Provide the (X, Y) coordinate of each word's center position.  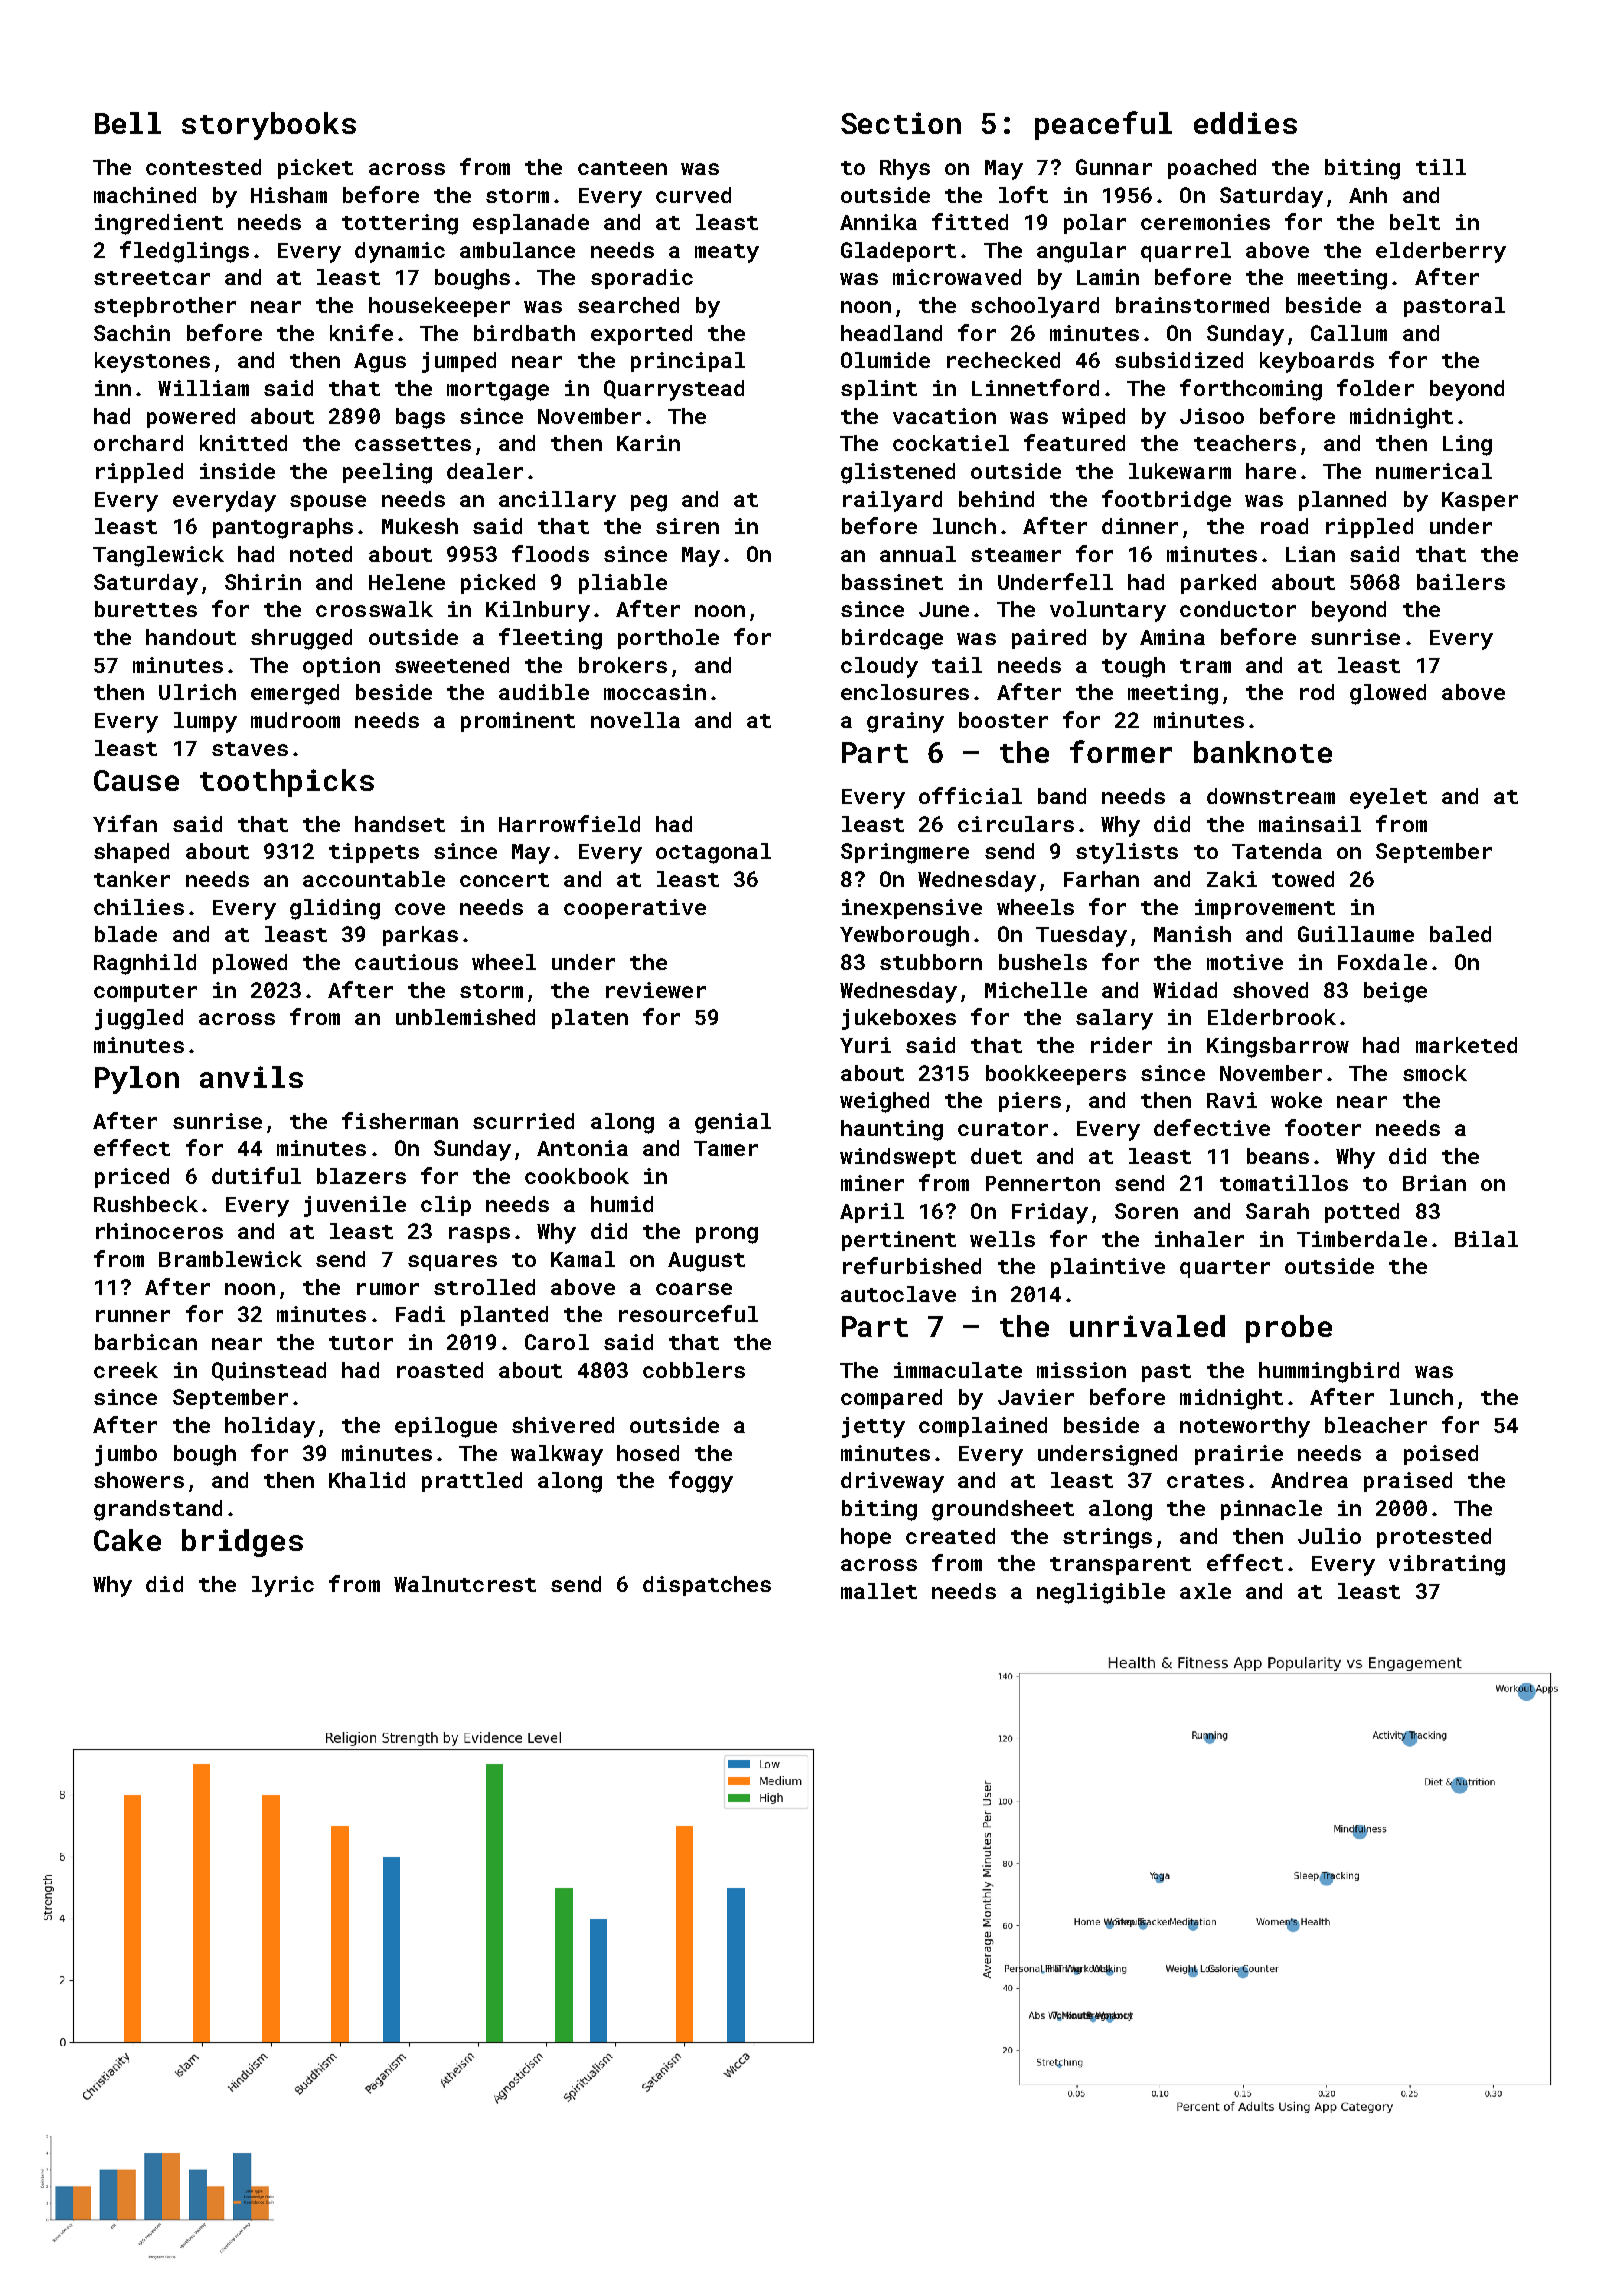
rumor (388, 1289)
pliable (623, 584)
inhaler (1199, 1239)
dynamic (400, 252)
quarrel (1186, 252)
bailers (1461, 582)
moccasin (655, 692)
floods (550, 553)
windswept (898, 1158)
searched (628, 305)
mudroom (295, 720)
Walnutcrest (465, 1584)
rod (1317, 692)
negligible (1101, 1593)
